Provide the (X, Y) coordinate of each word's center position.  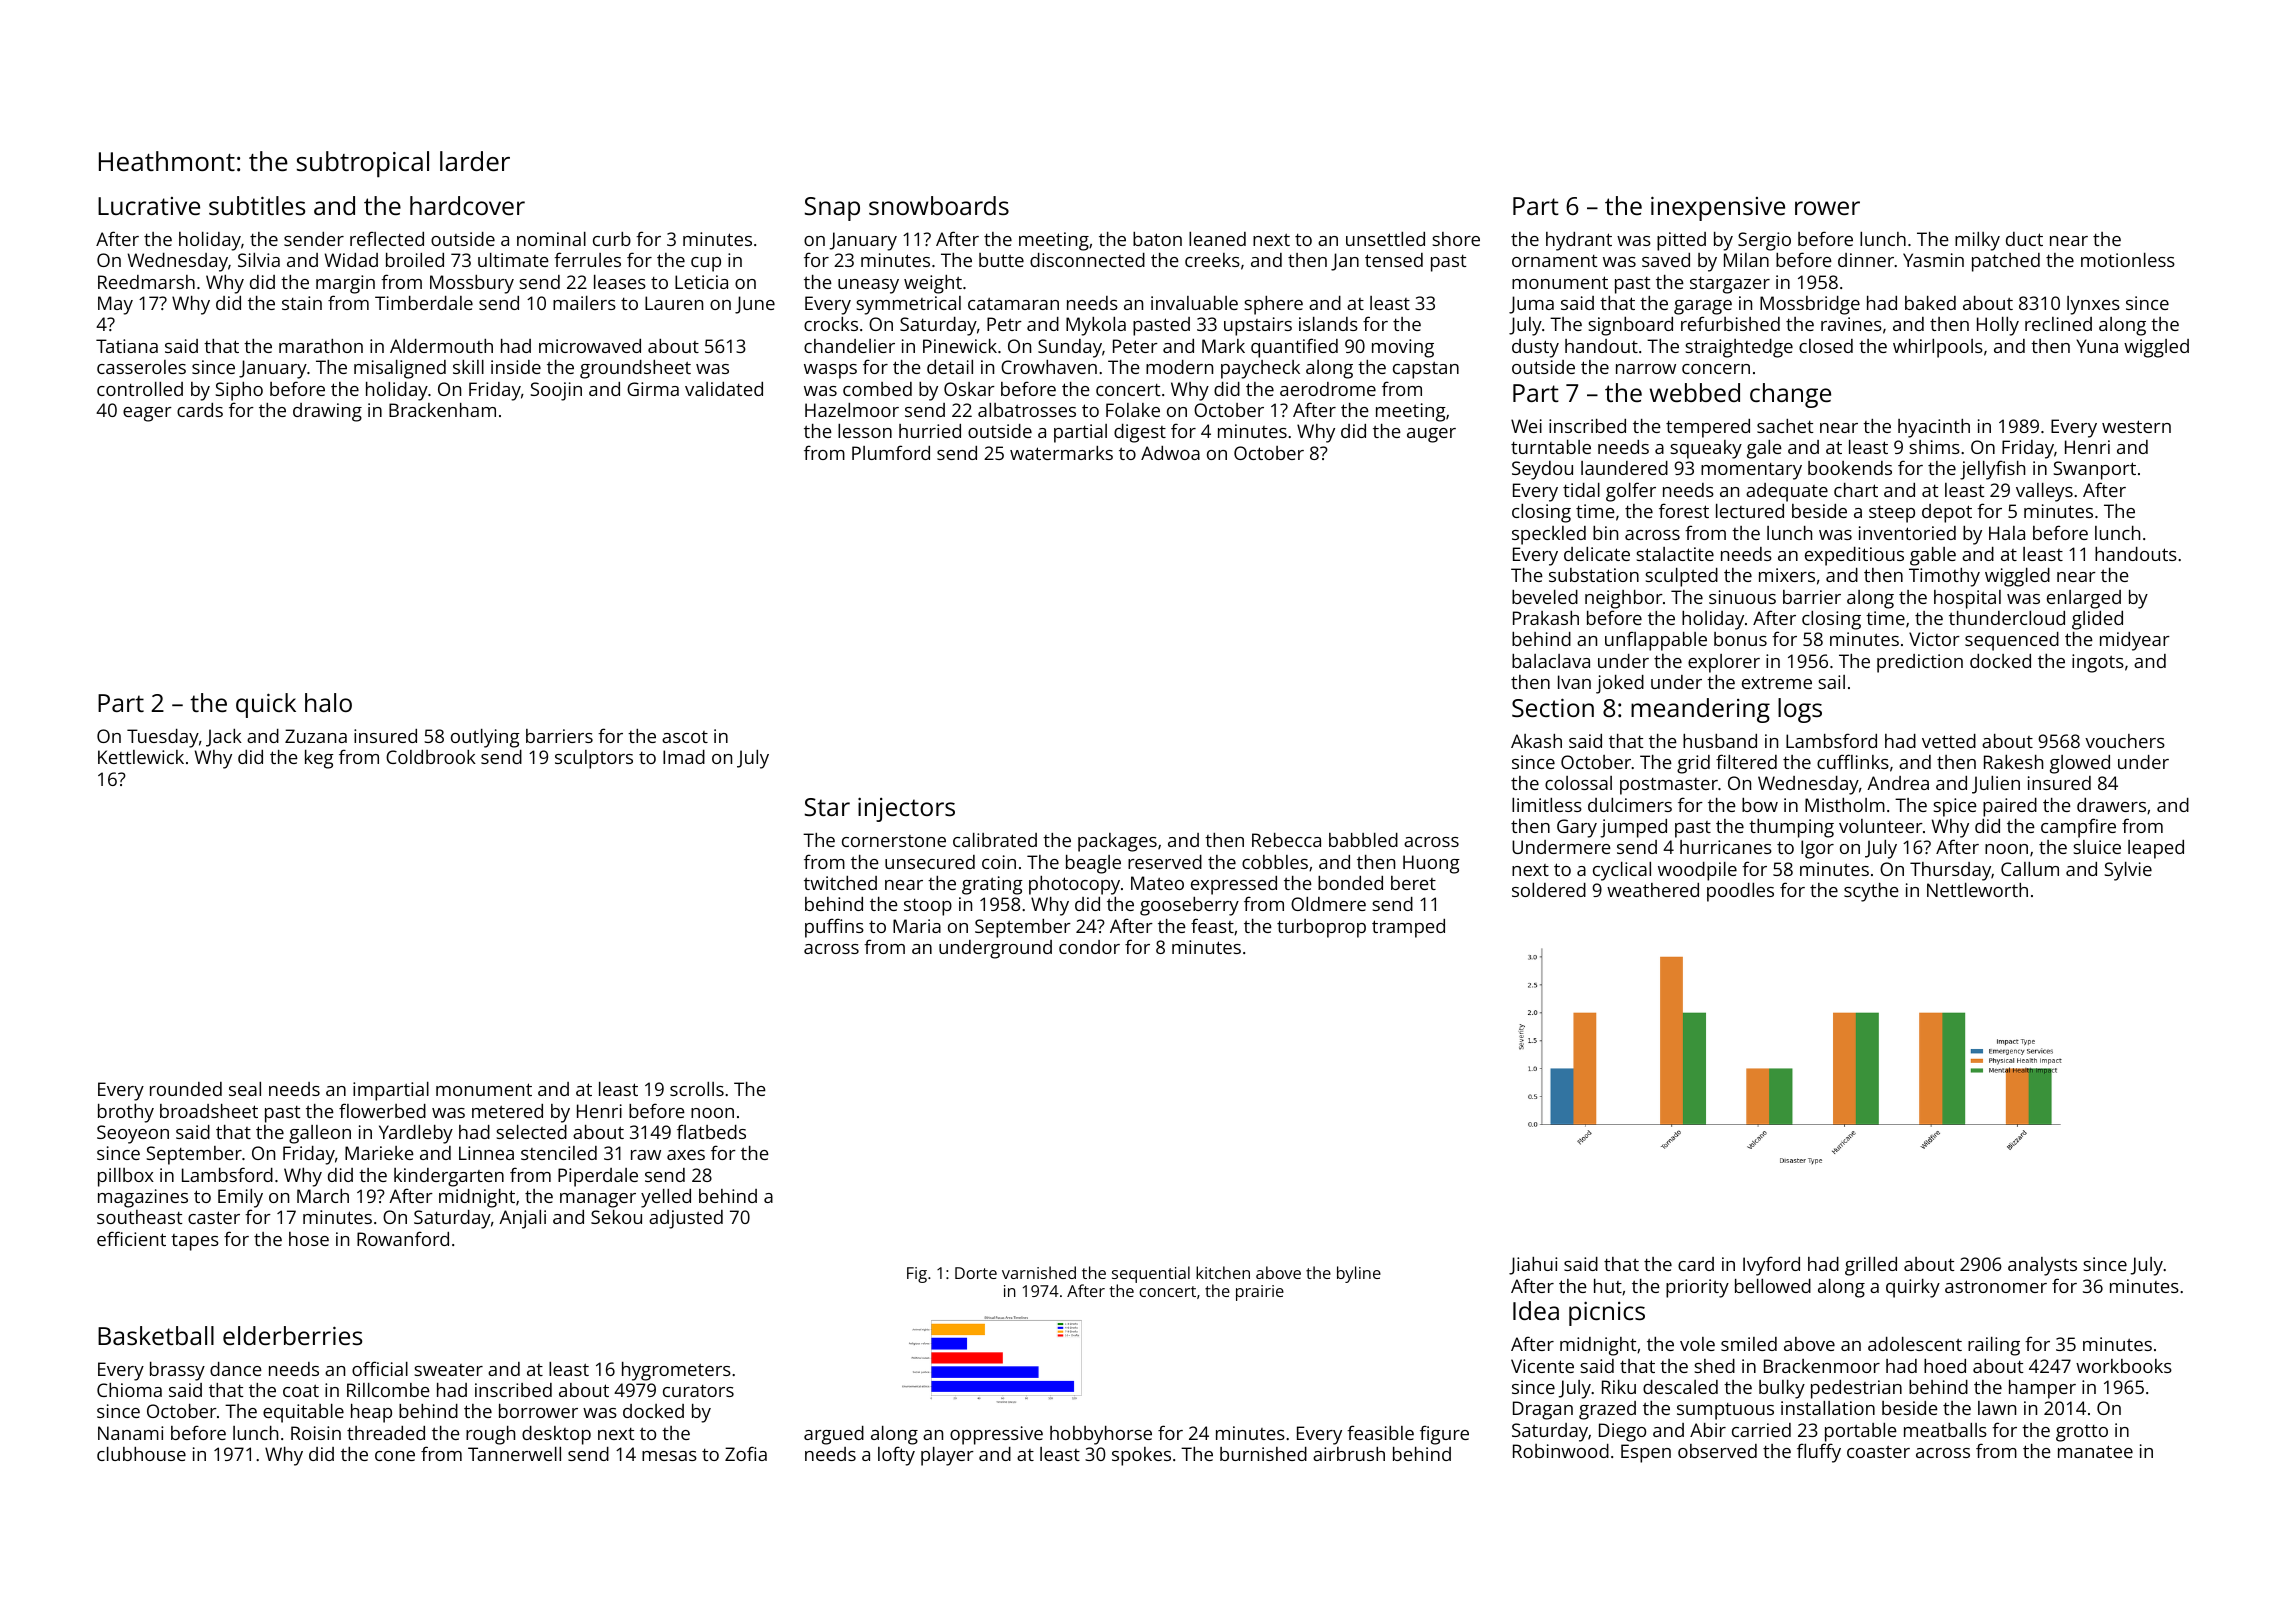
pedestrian (1856, 1389)
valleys (2044, 492)
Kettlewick (141, 757)
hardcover (467, 205)
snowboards (939, 205)
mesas (669, 1456)
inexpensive (1718, 208)
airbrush (1349, 1454)
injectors (906, 809)
